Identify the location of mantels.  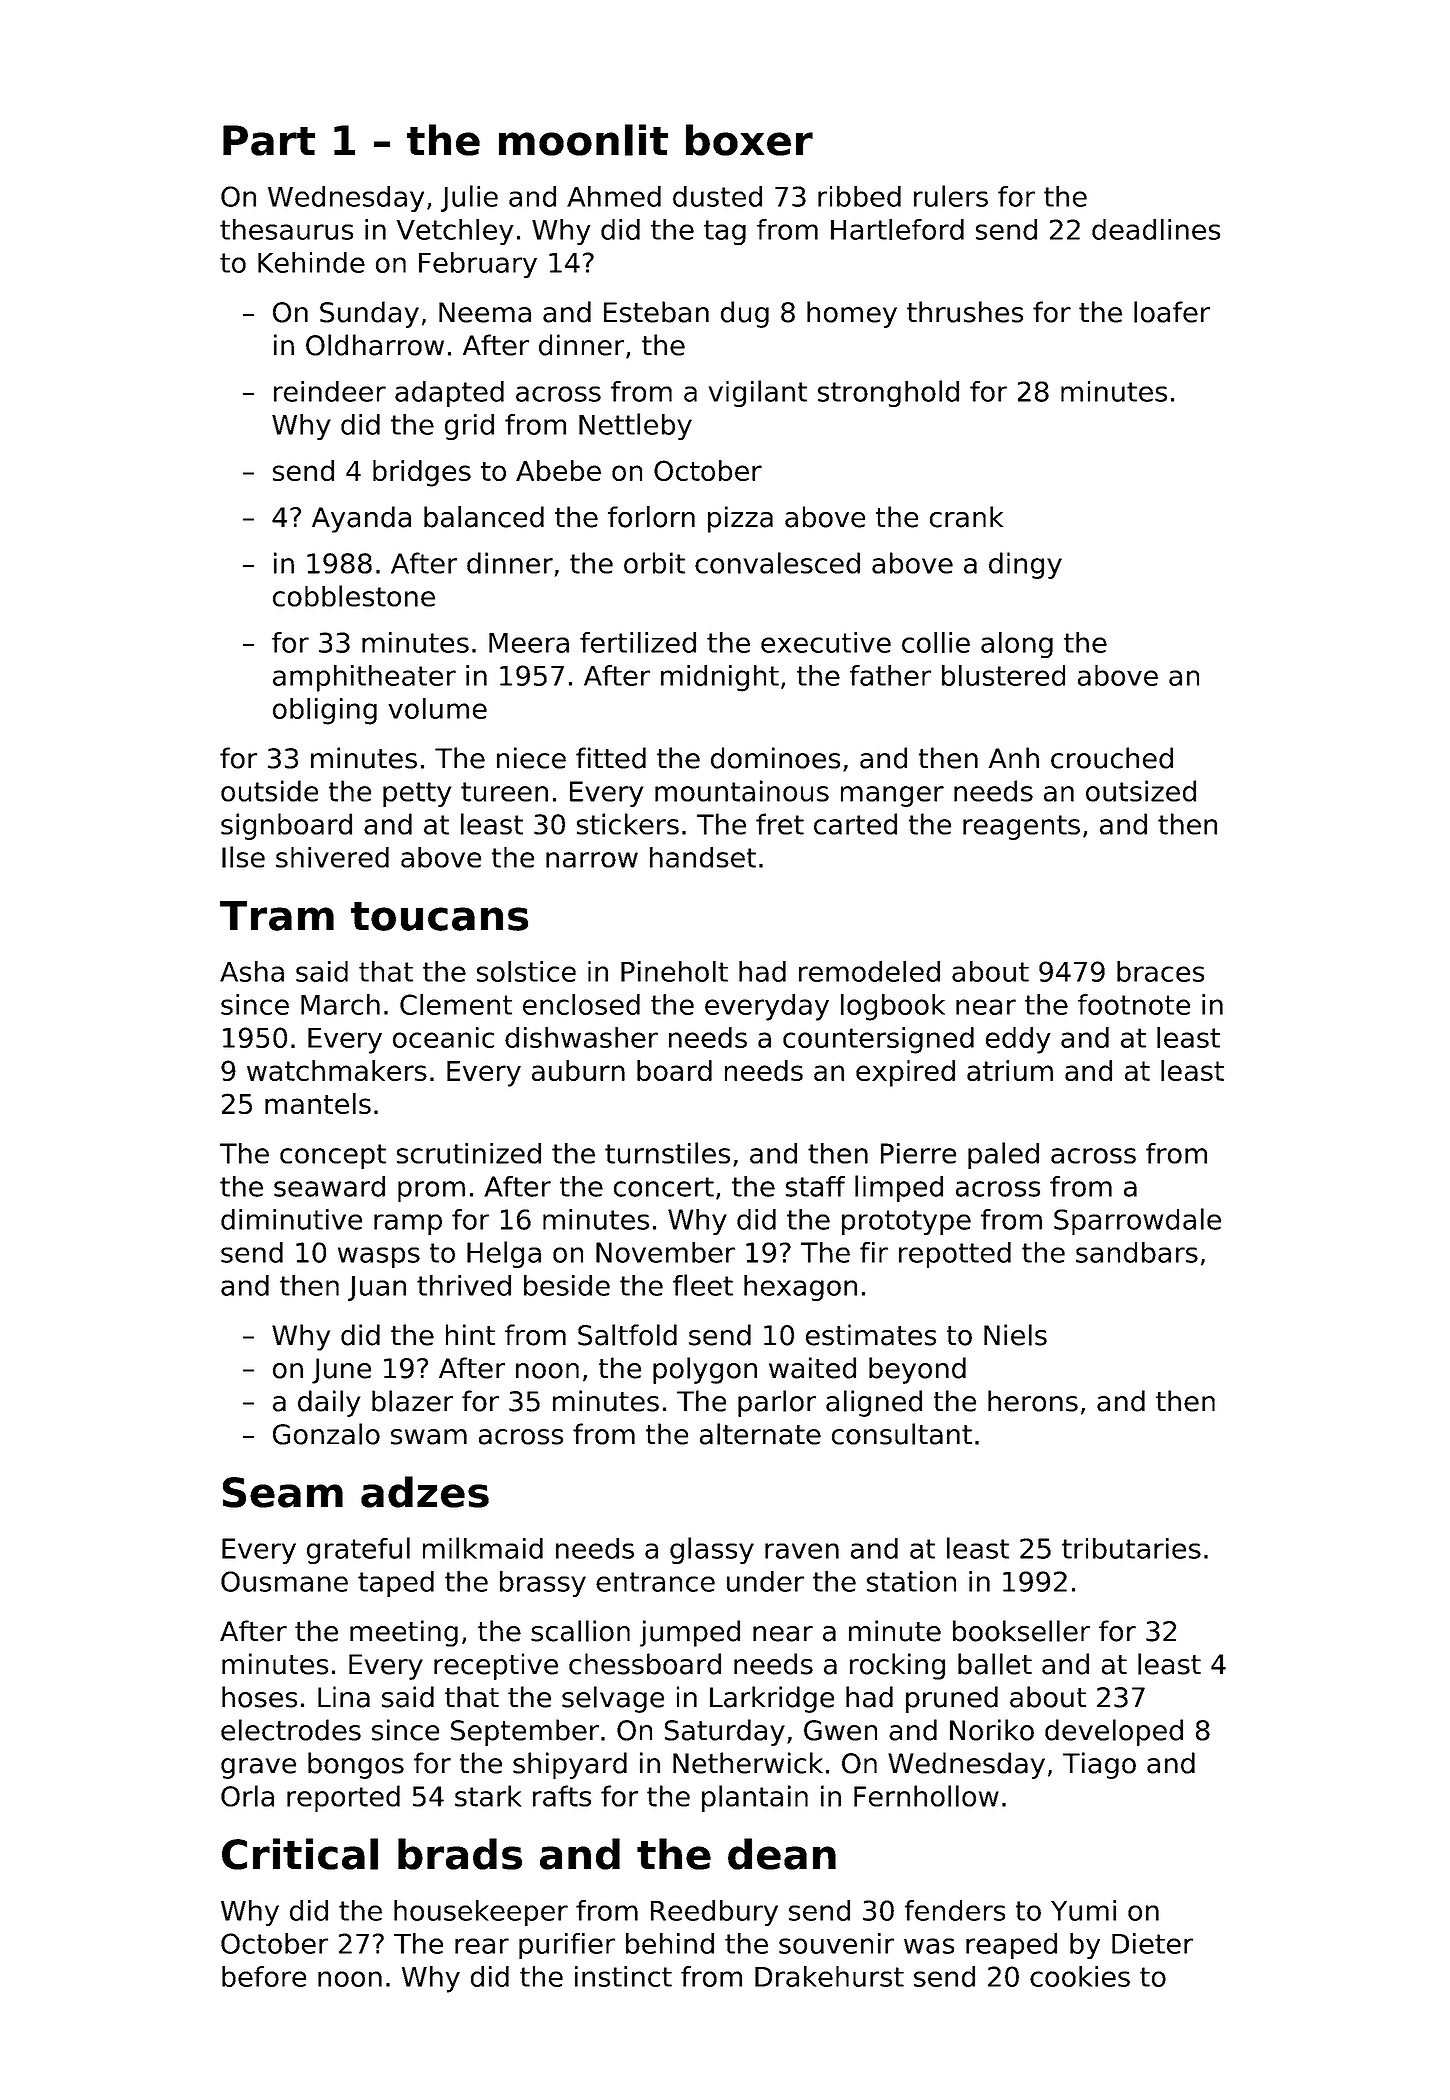
(318, 1103).
